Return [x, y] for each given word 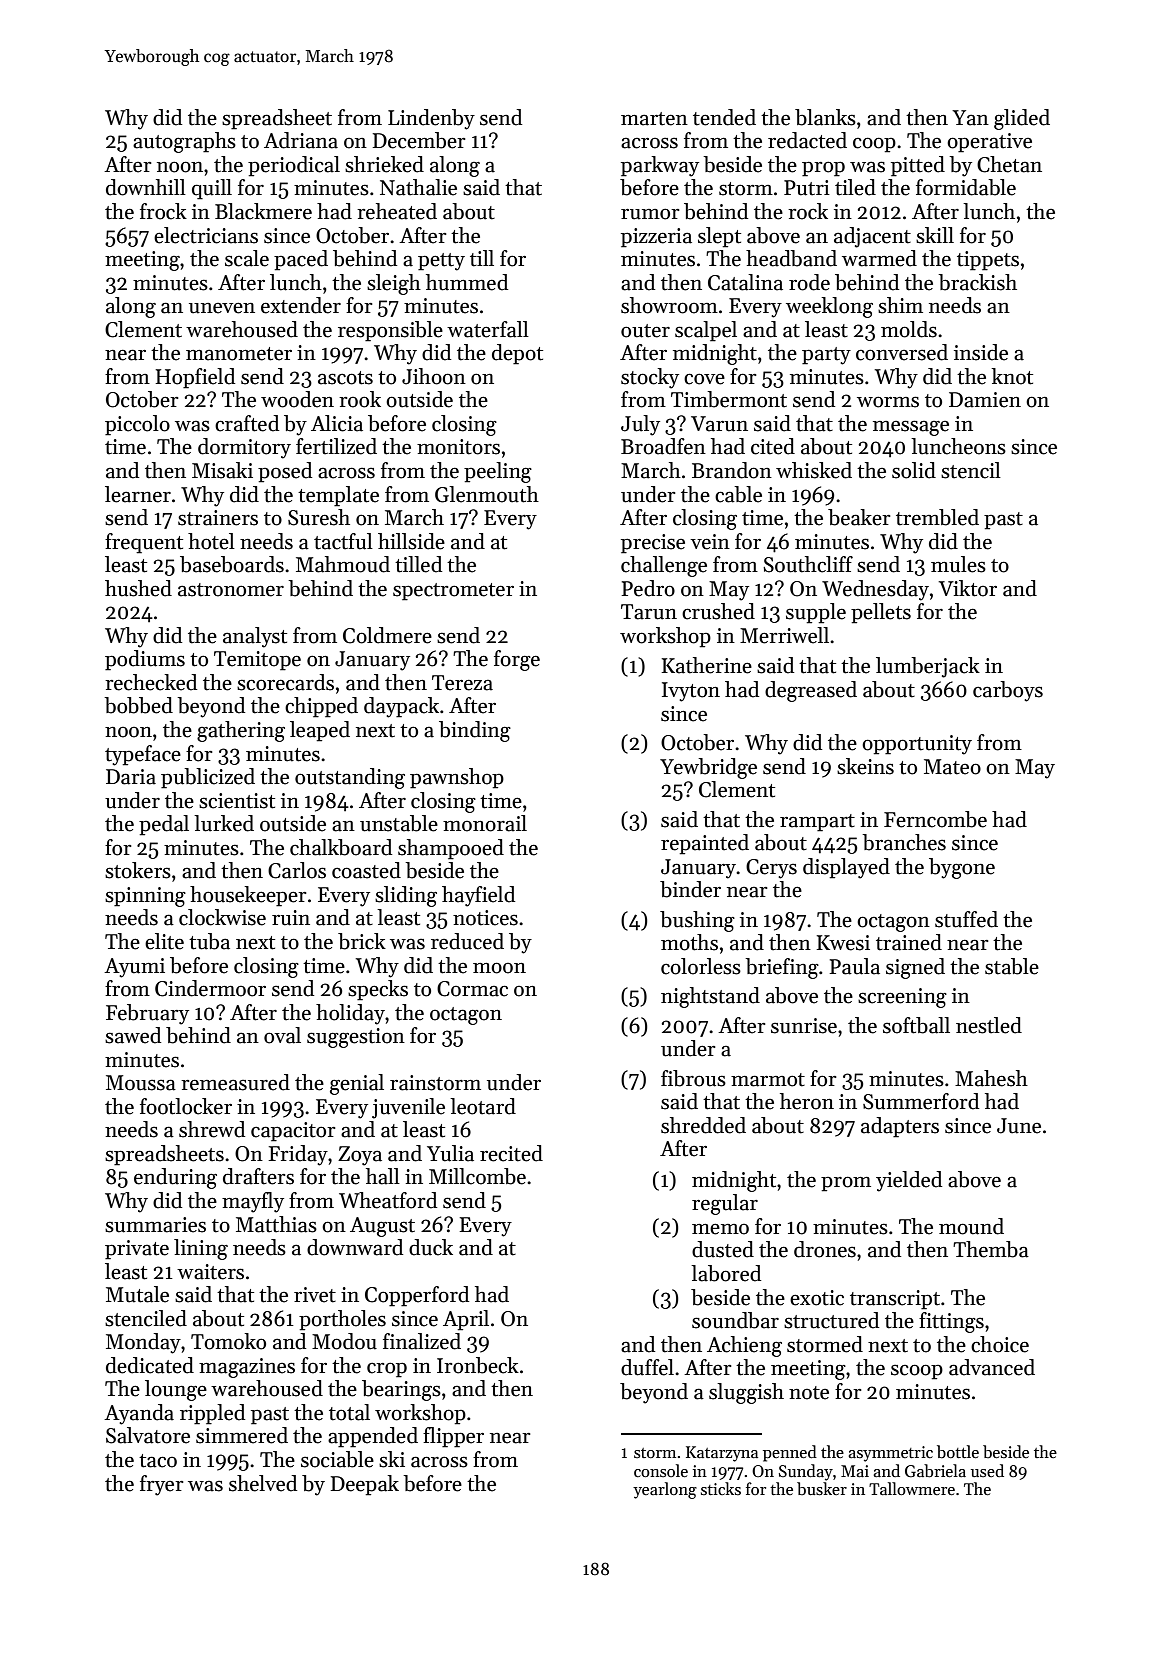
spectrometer [453, 592]
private [137, 1250]
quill [212, 189]
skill [935, 235]
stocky [650, 378]
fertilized [336, 446]
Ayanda [139, 1414]
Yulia [450, 1153]
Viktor [968, 588]
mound [971, 1226]
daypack [401, 707]
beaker [859, 517]
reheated [397, 211]
